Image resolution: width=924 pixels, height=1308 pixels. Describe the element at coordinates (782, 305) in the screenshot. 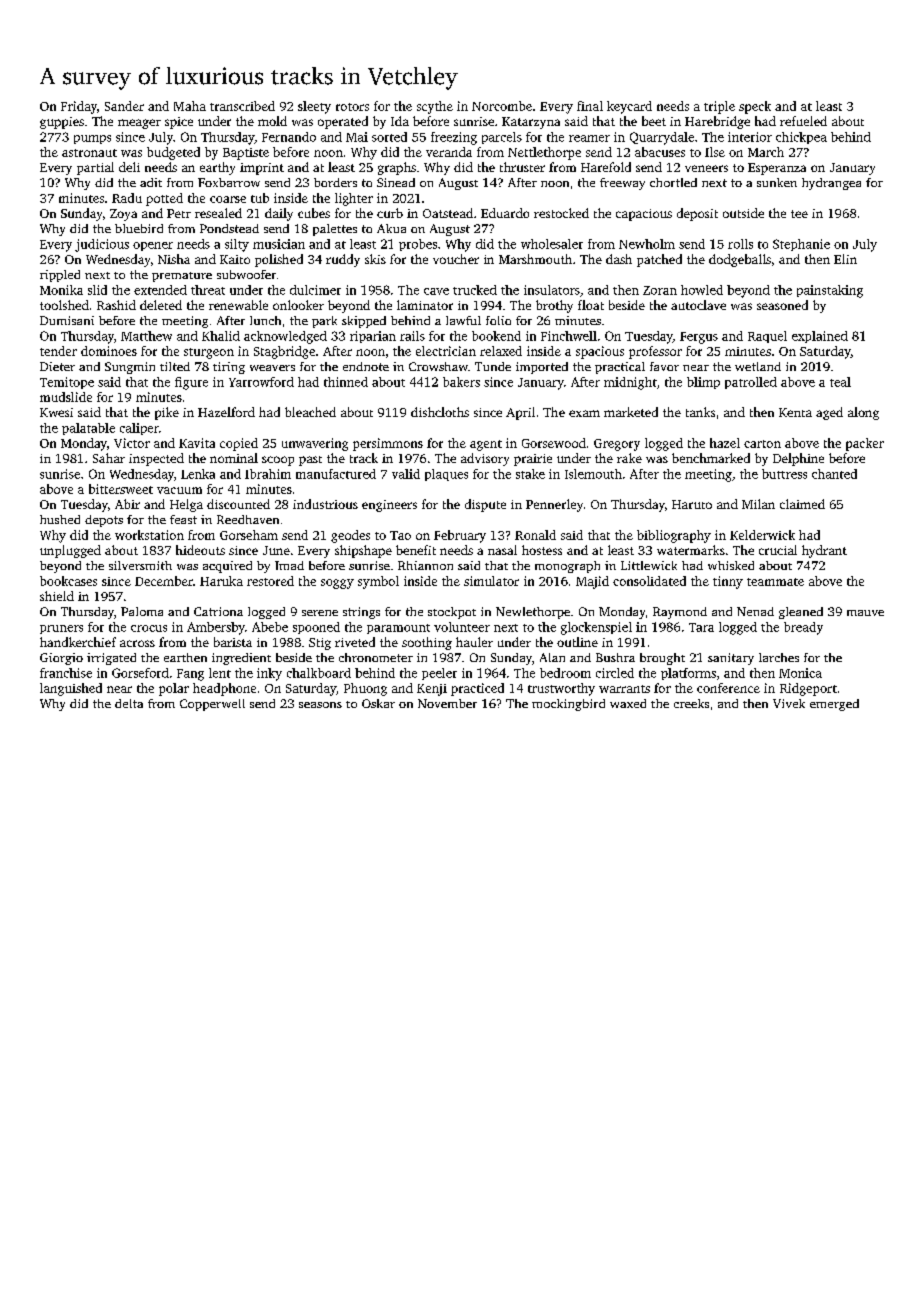

I see `seasoned` at that location.
